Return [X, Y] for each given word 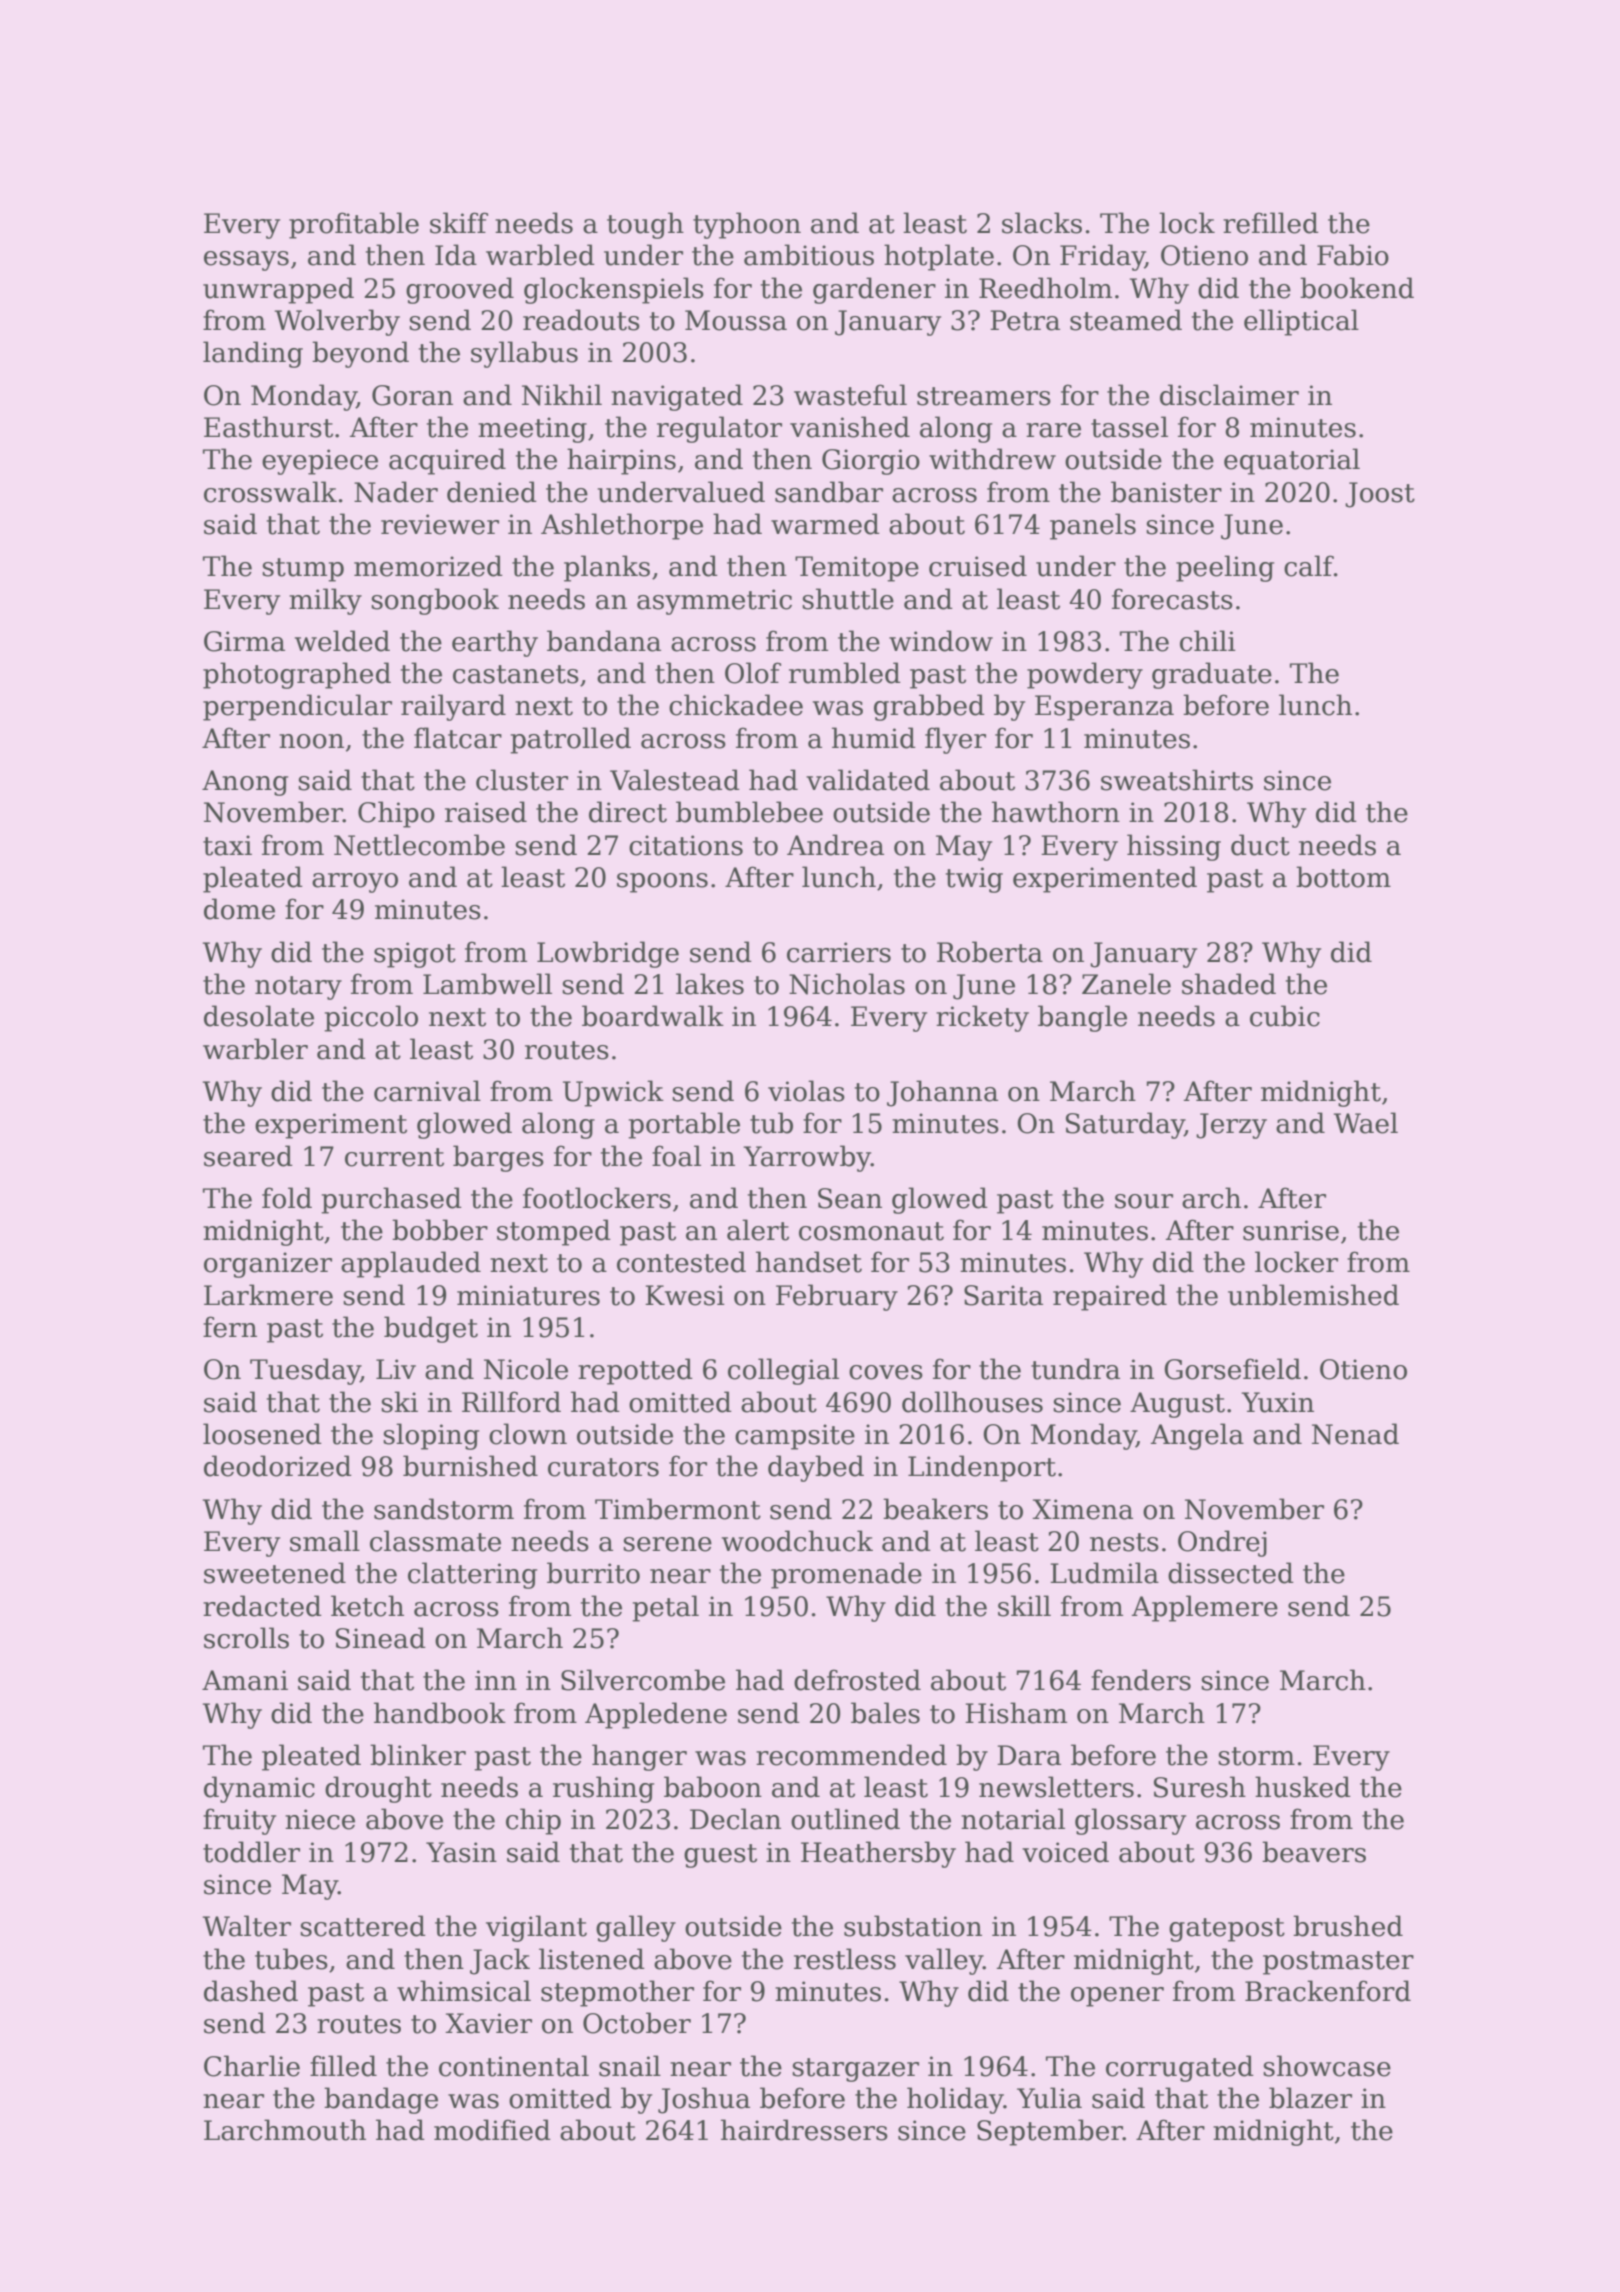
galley [636, 1928]
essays [246, 261]
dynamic [259, 1789]
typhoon [747, 225]
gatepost [1227, 1930]
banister [1166, 492]
